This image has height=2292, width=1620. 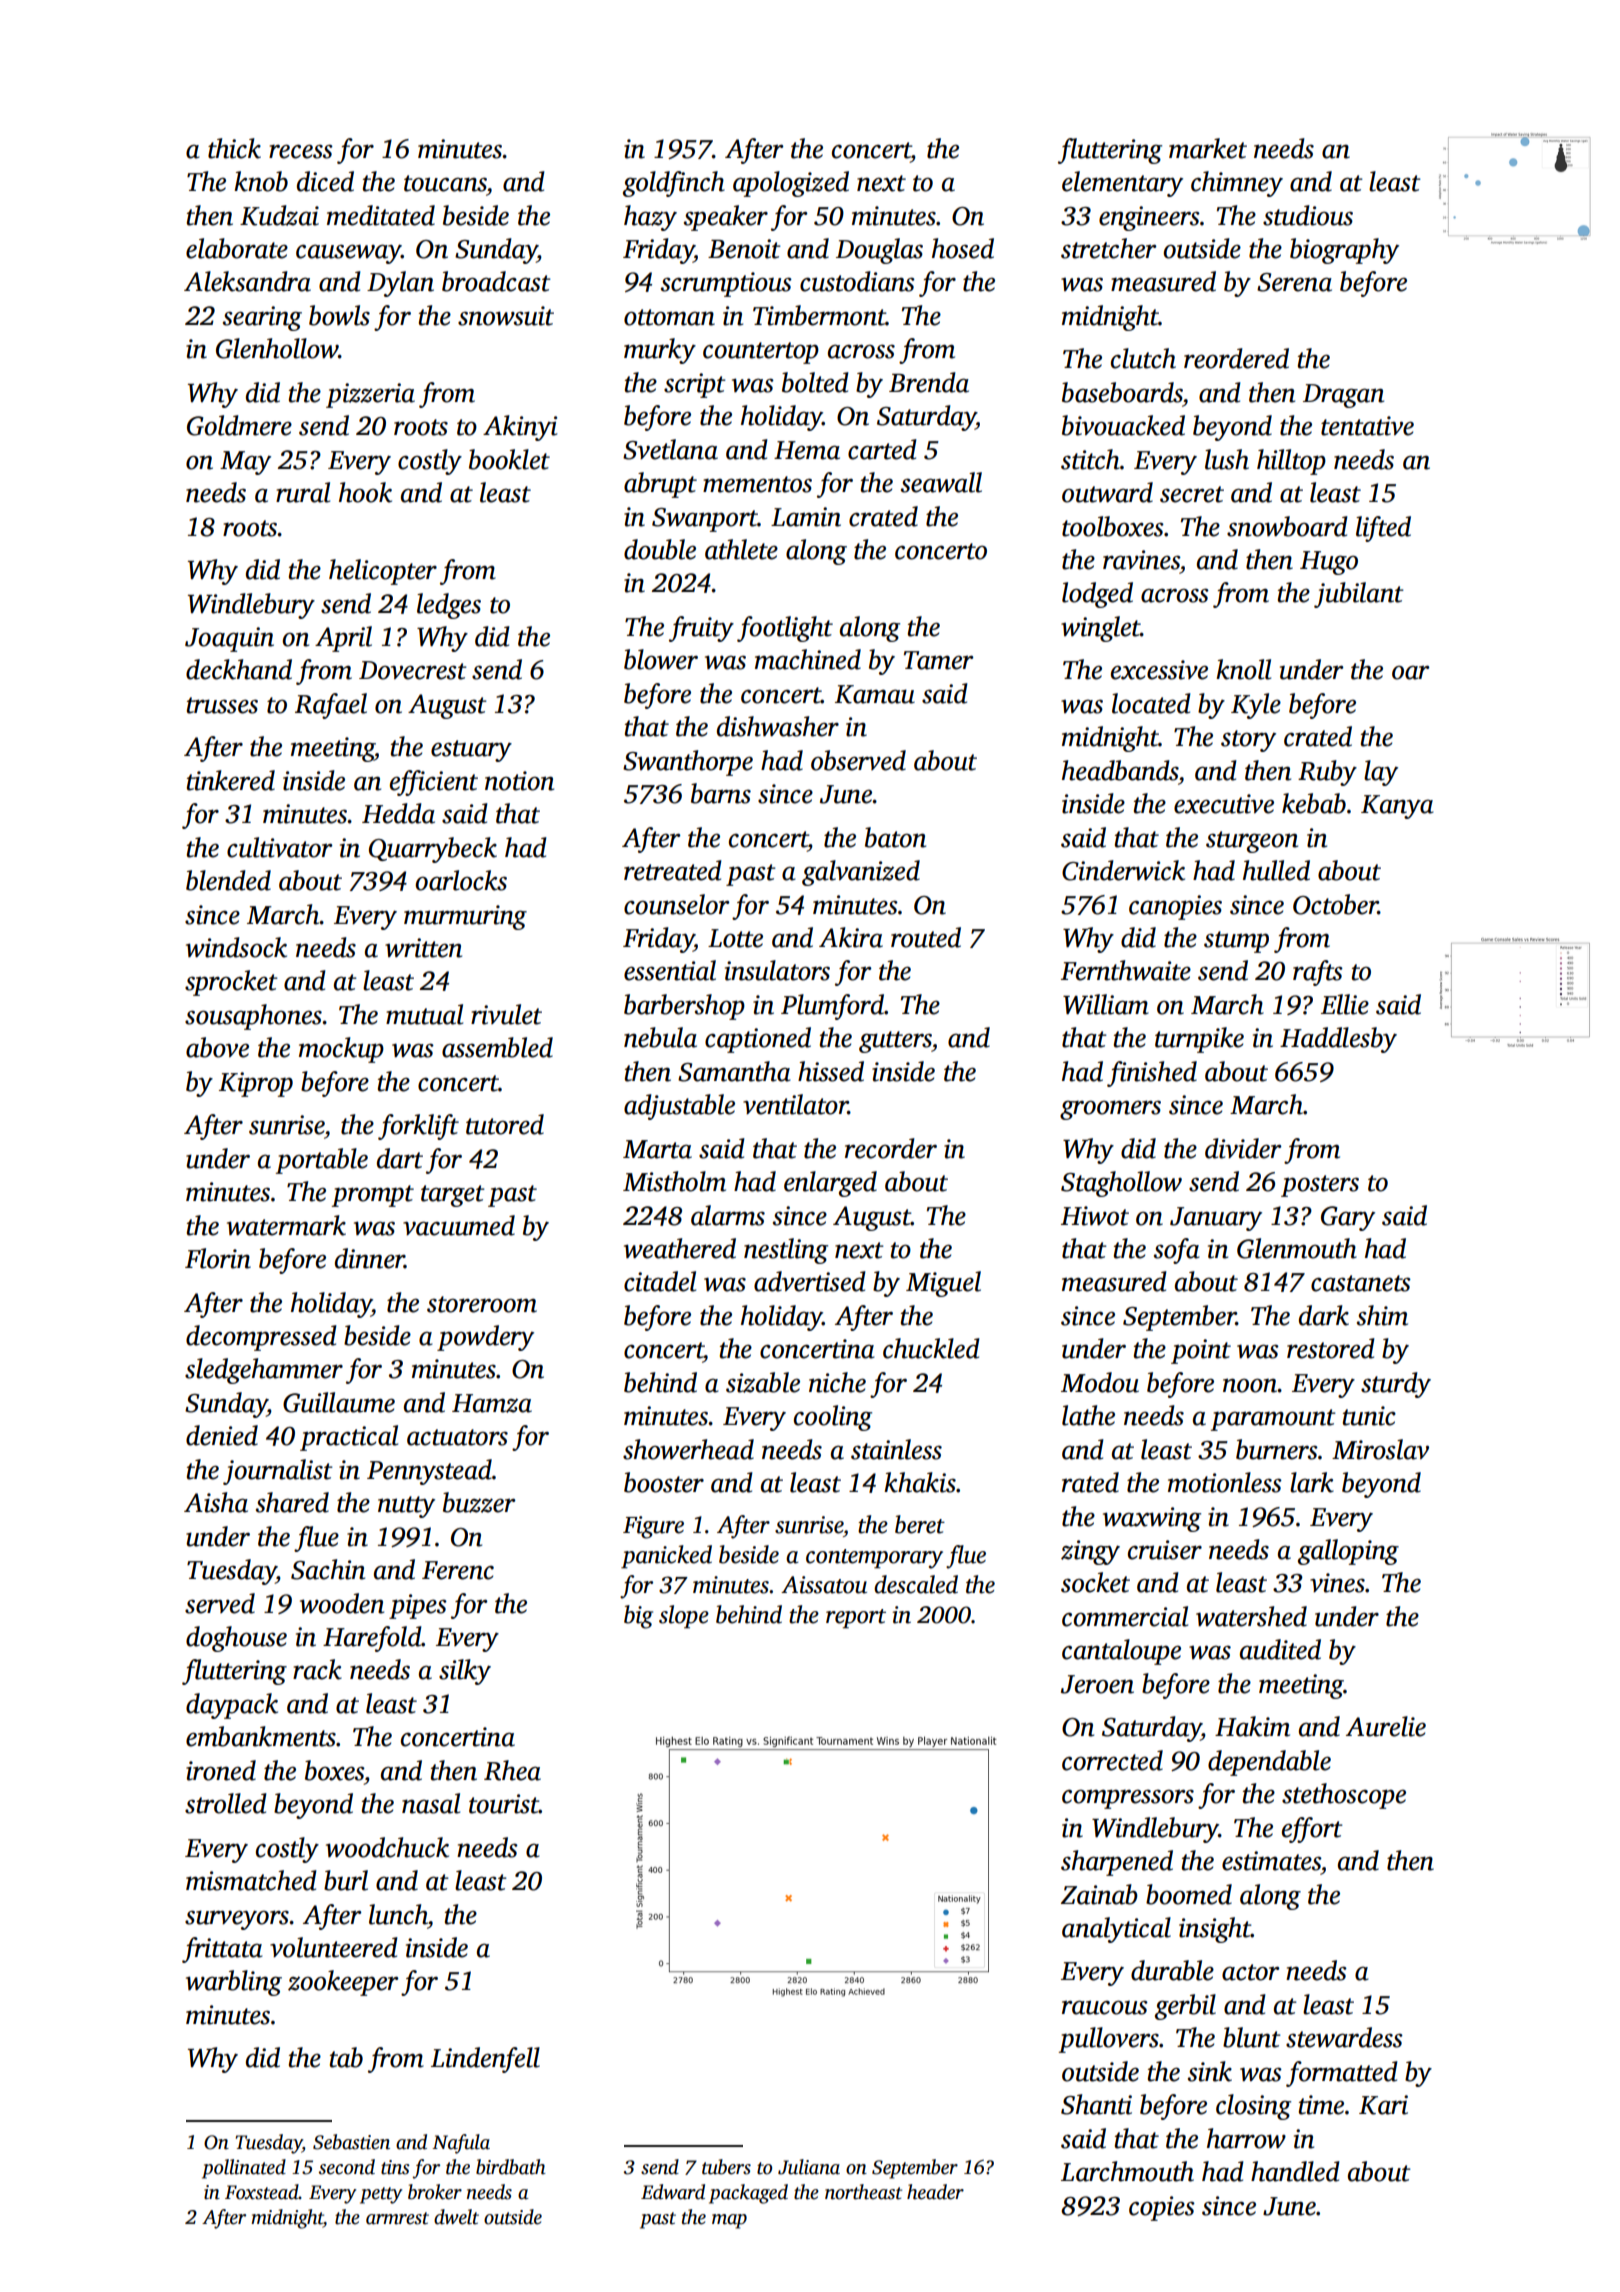 What do you see at coordinates (1312, 1482) in the image?
I see `lark` at bounding box center [1312, 1482].
